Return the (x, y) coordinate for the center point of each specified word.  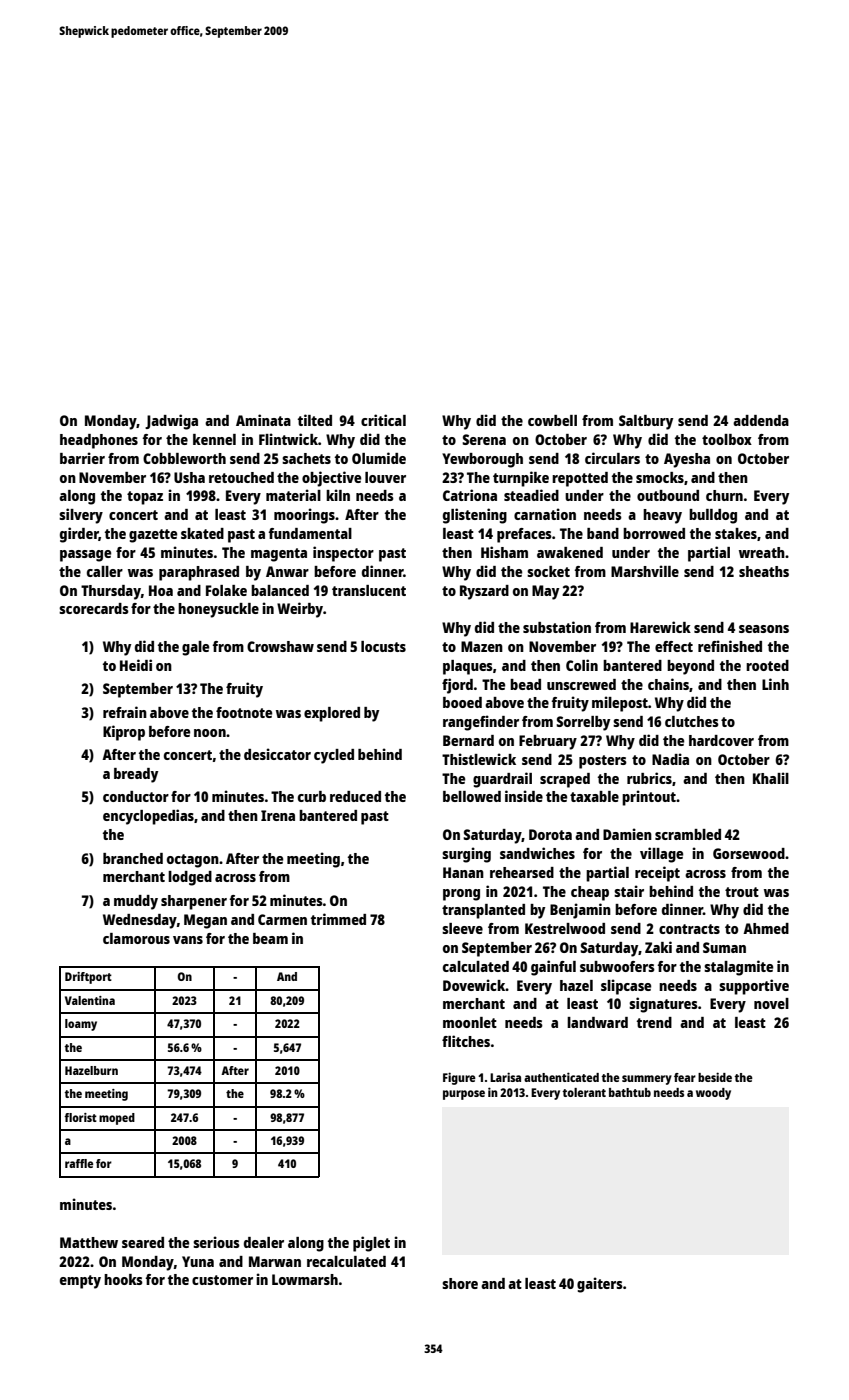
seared (143, 1242)
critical (383, 420)
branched (133, 858)
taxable (594, 796)
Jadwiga (171, 422)
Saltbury (646, 422)
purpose (464, 1095)
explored (332, 714)
